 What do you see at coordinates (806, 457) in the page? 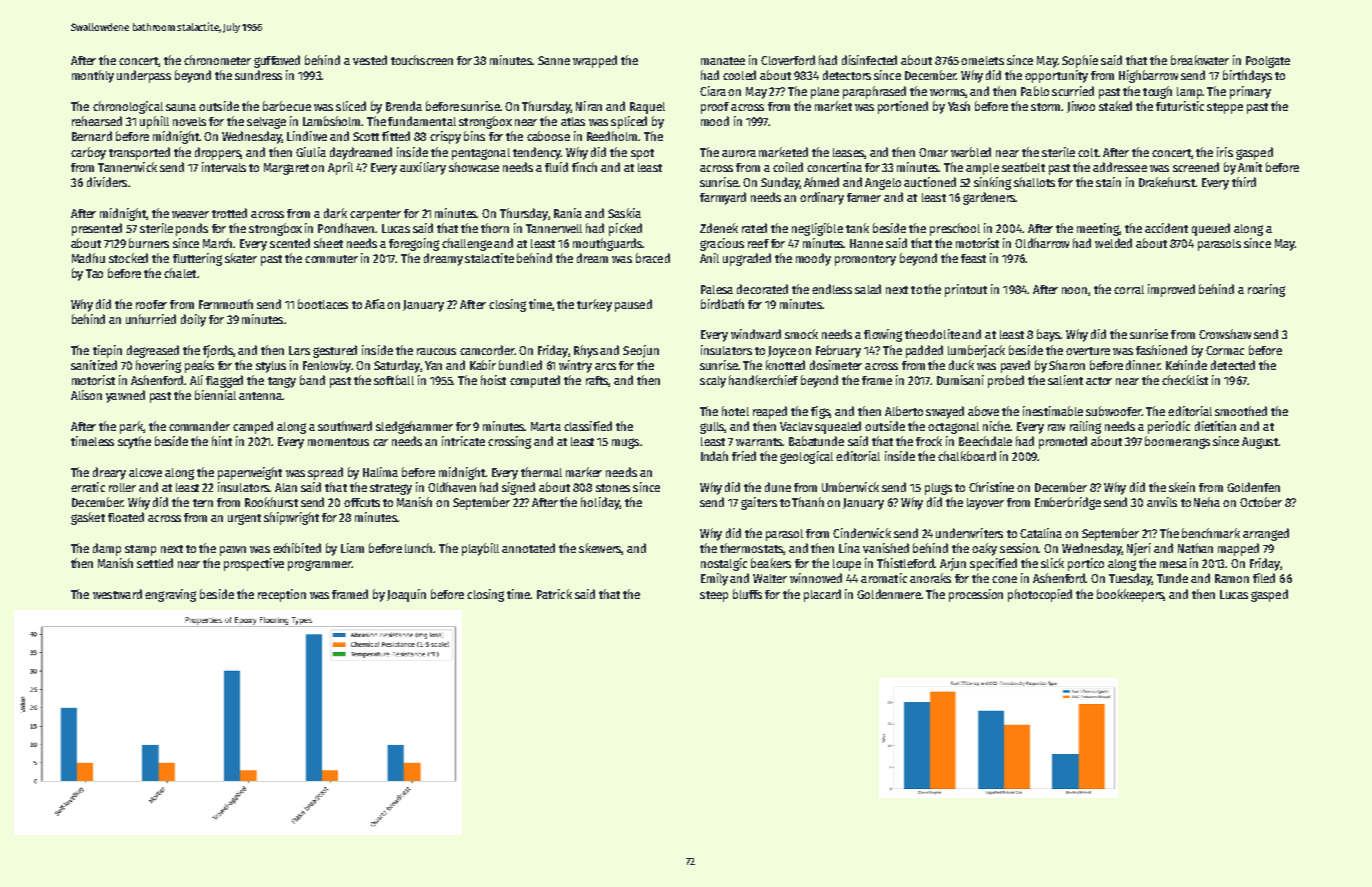
I see `geological` at bounding box center [806, 457].
